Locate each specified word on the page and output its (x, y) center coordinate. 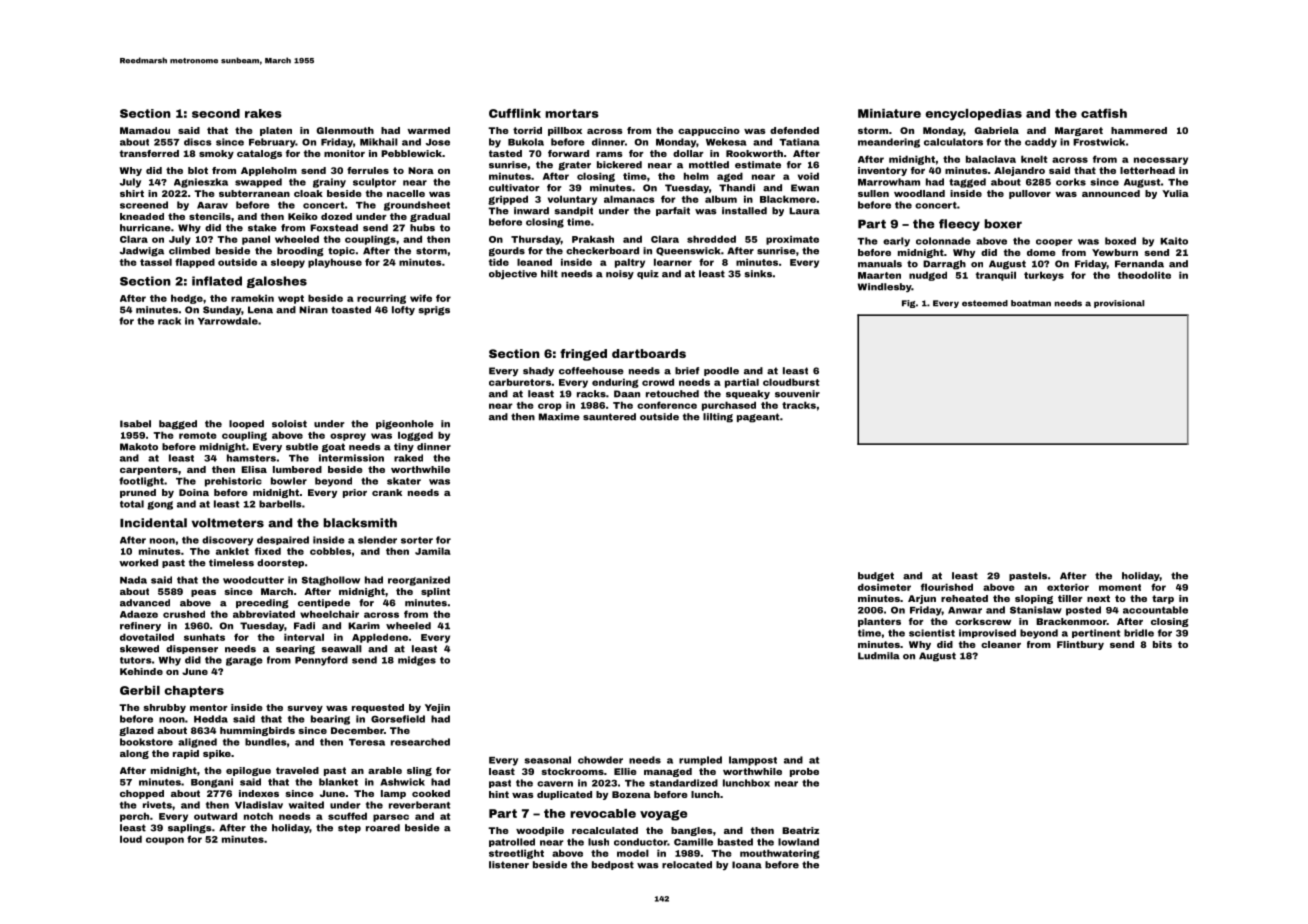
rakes (263, 113)
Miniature (889, 113)
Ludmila (879, 656)
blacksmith (360, 523)
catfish (1104, 113)
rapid (186, 754)
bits (1162, 644)
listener (509, 865)
